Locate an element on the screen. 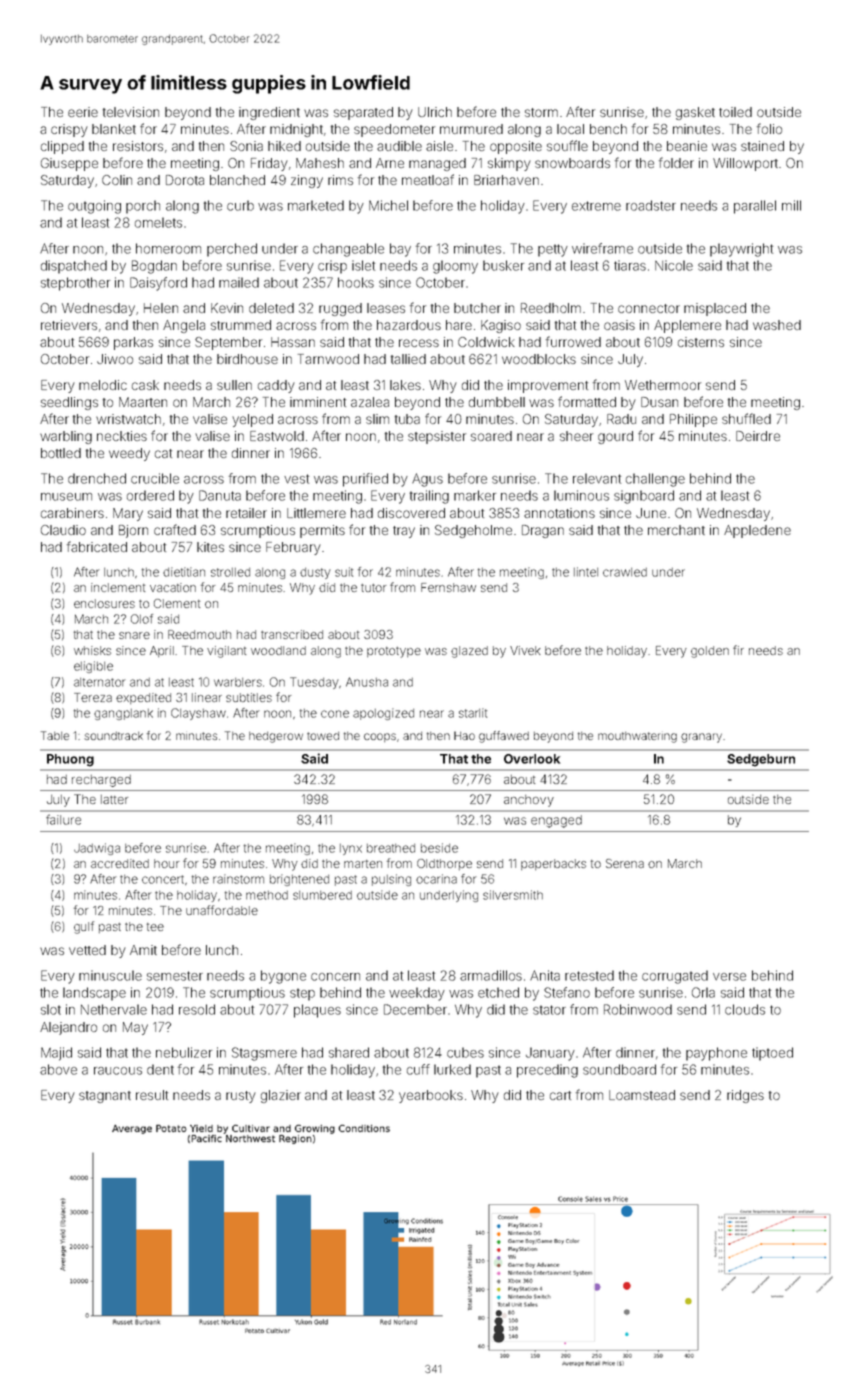  murmured is located at coordinates (471, 129).
